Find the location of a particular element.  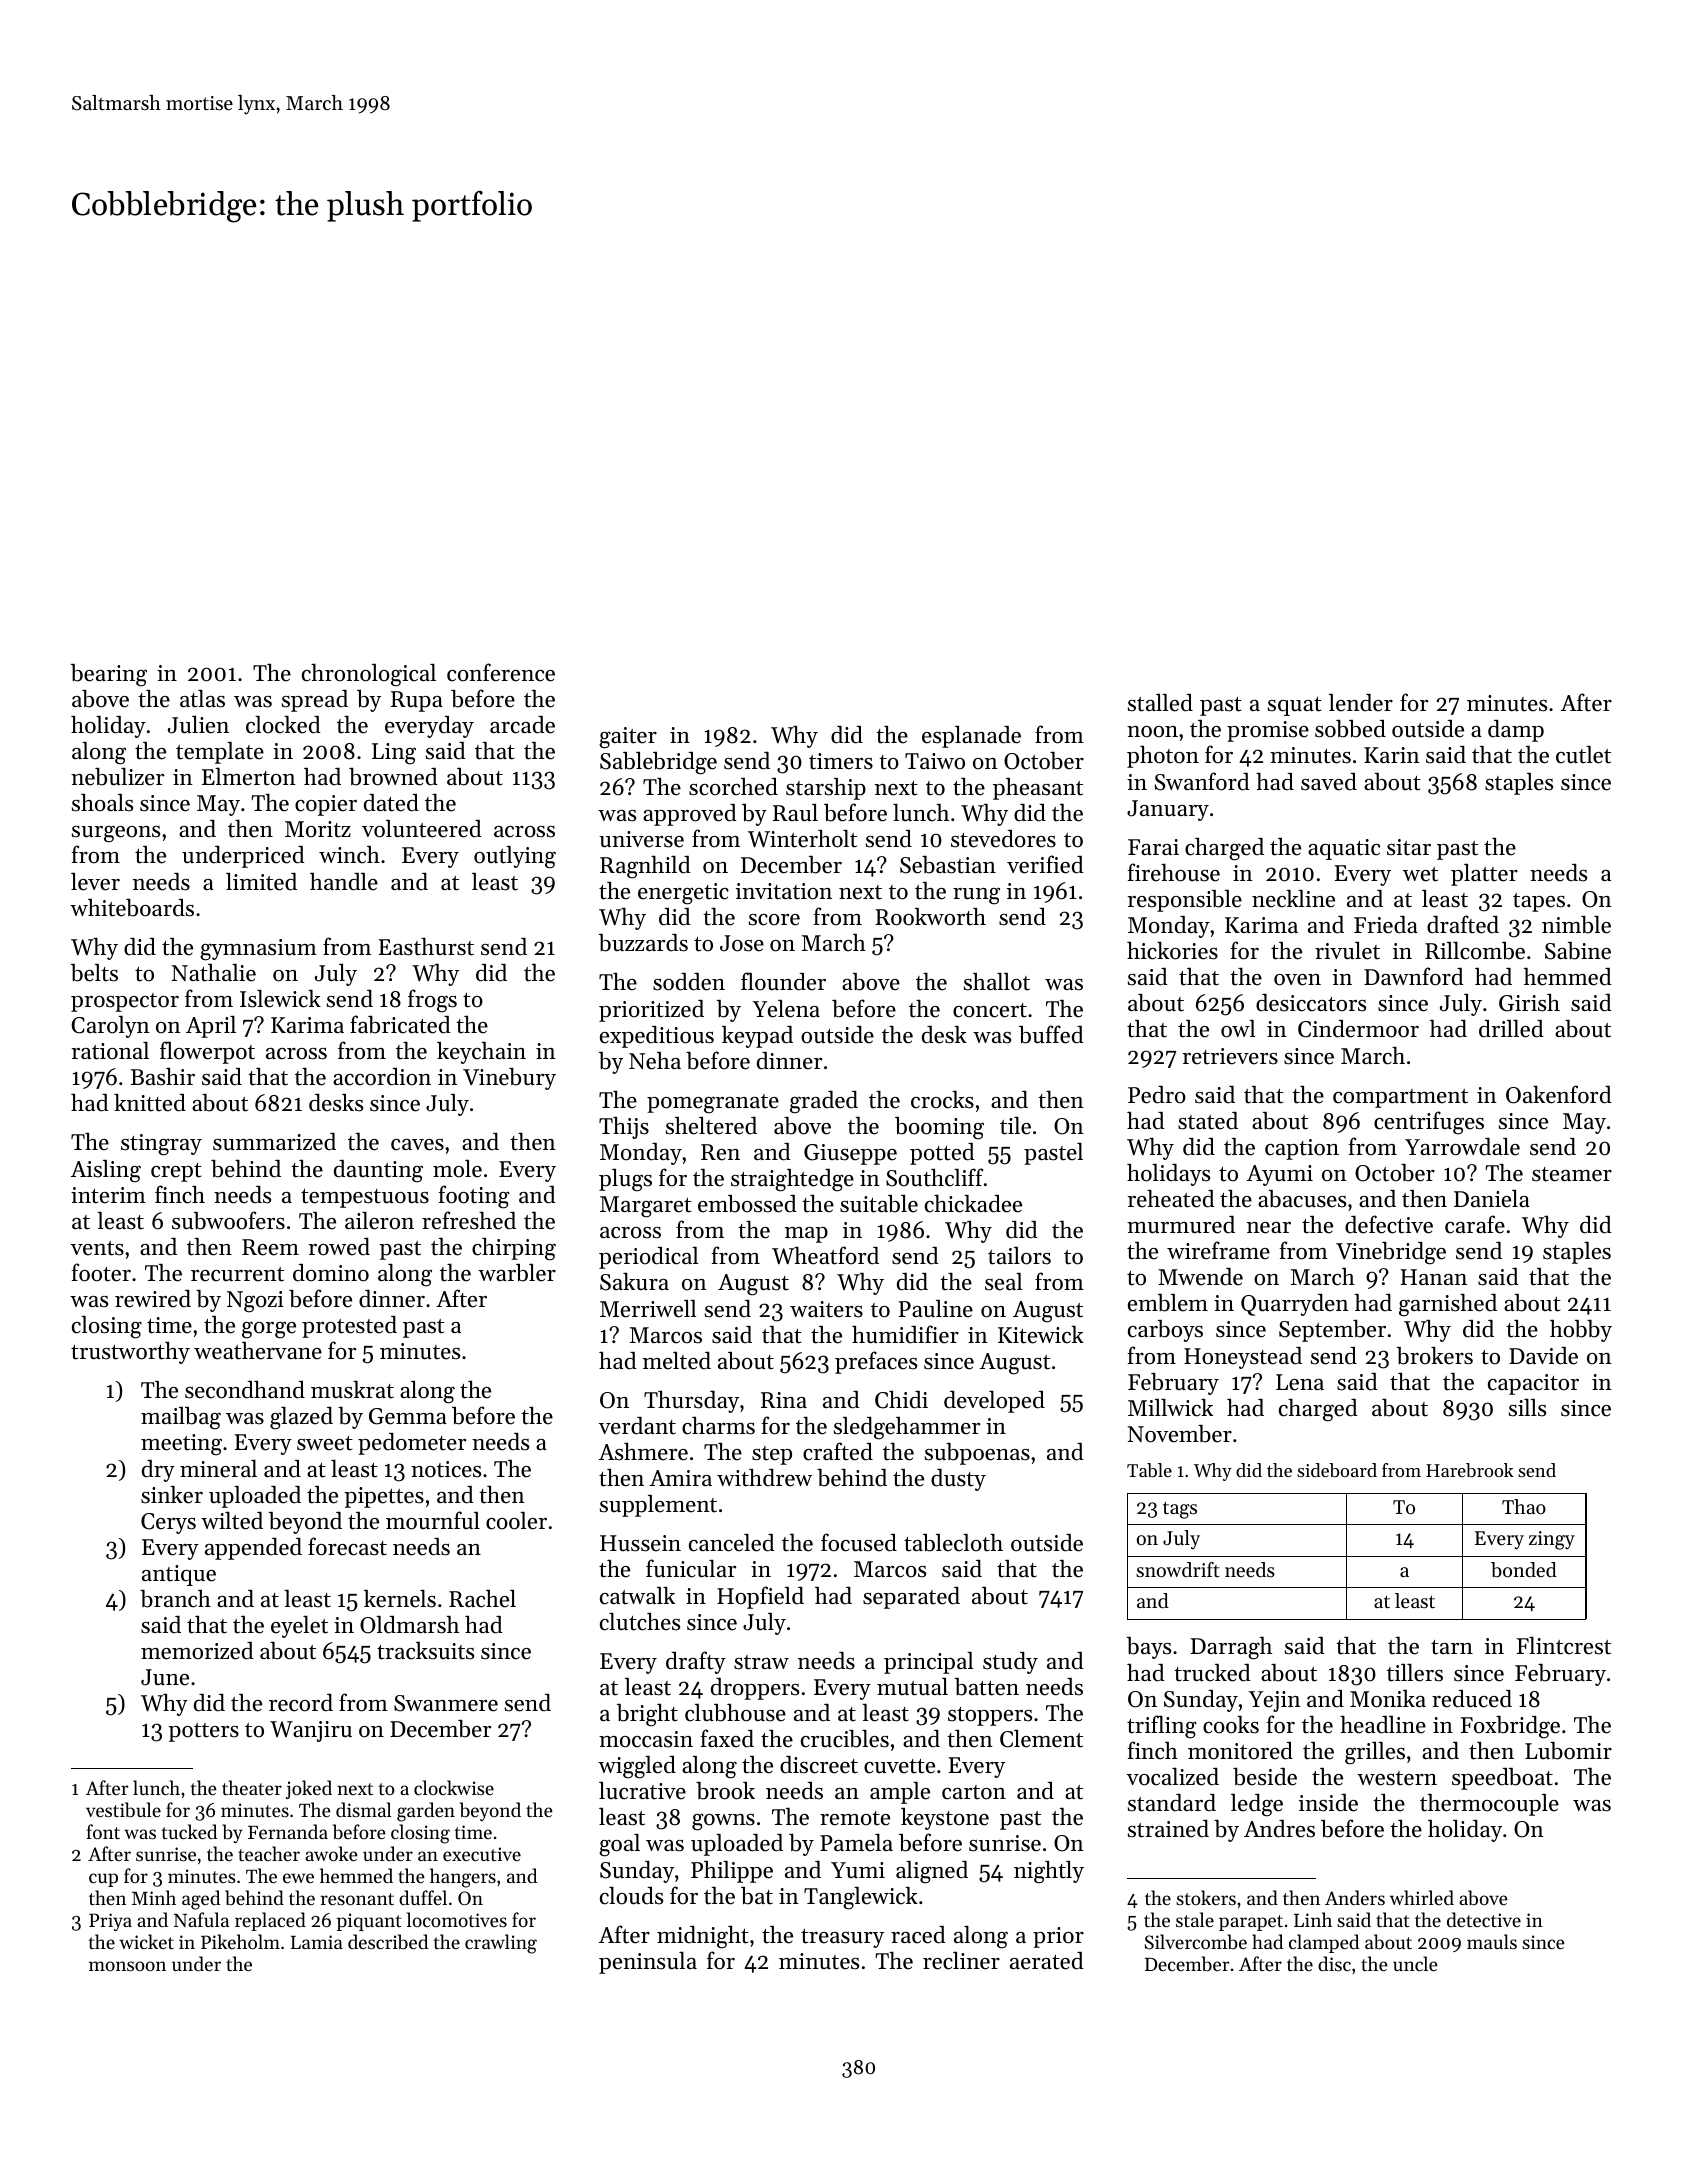

owl is located at coordinates (1238, 1028).
